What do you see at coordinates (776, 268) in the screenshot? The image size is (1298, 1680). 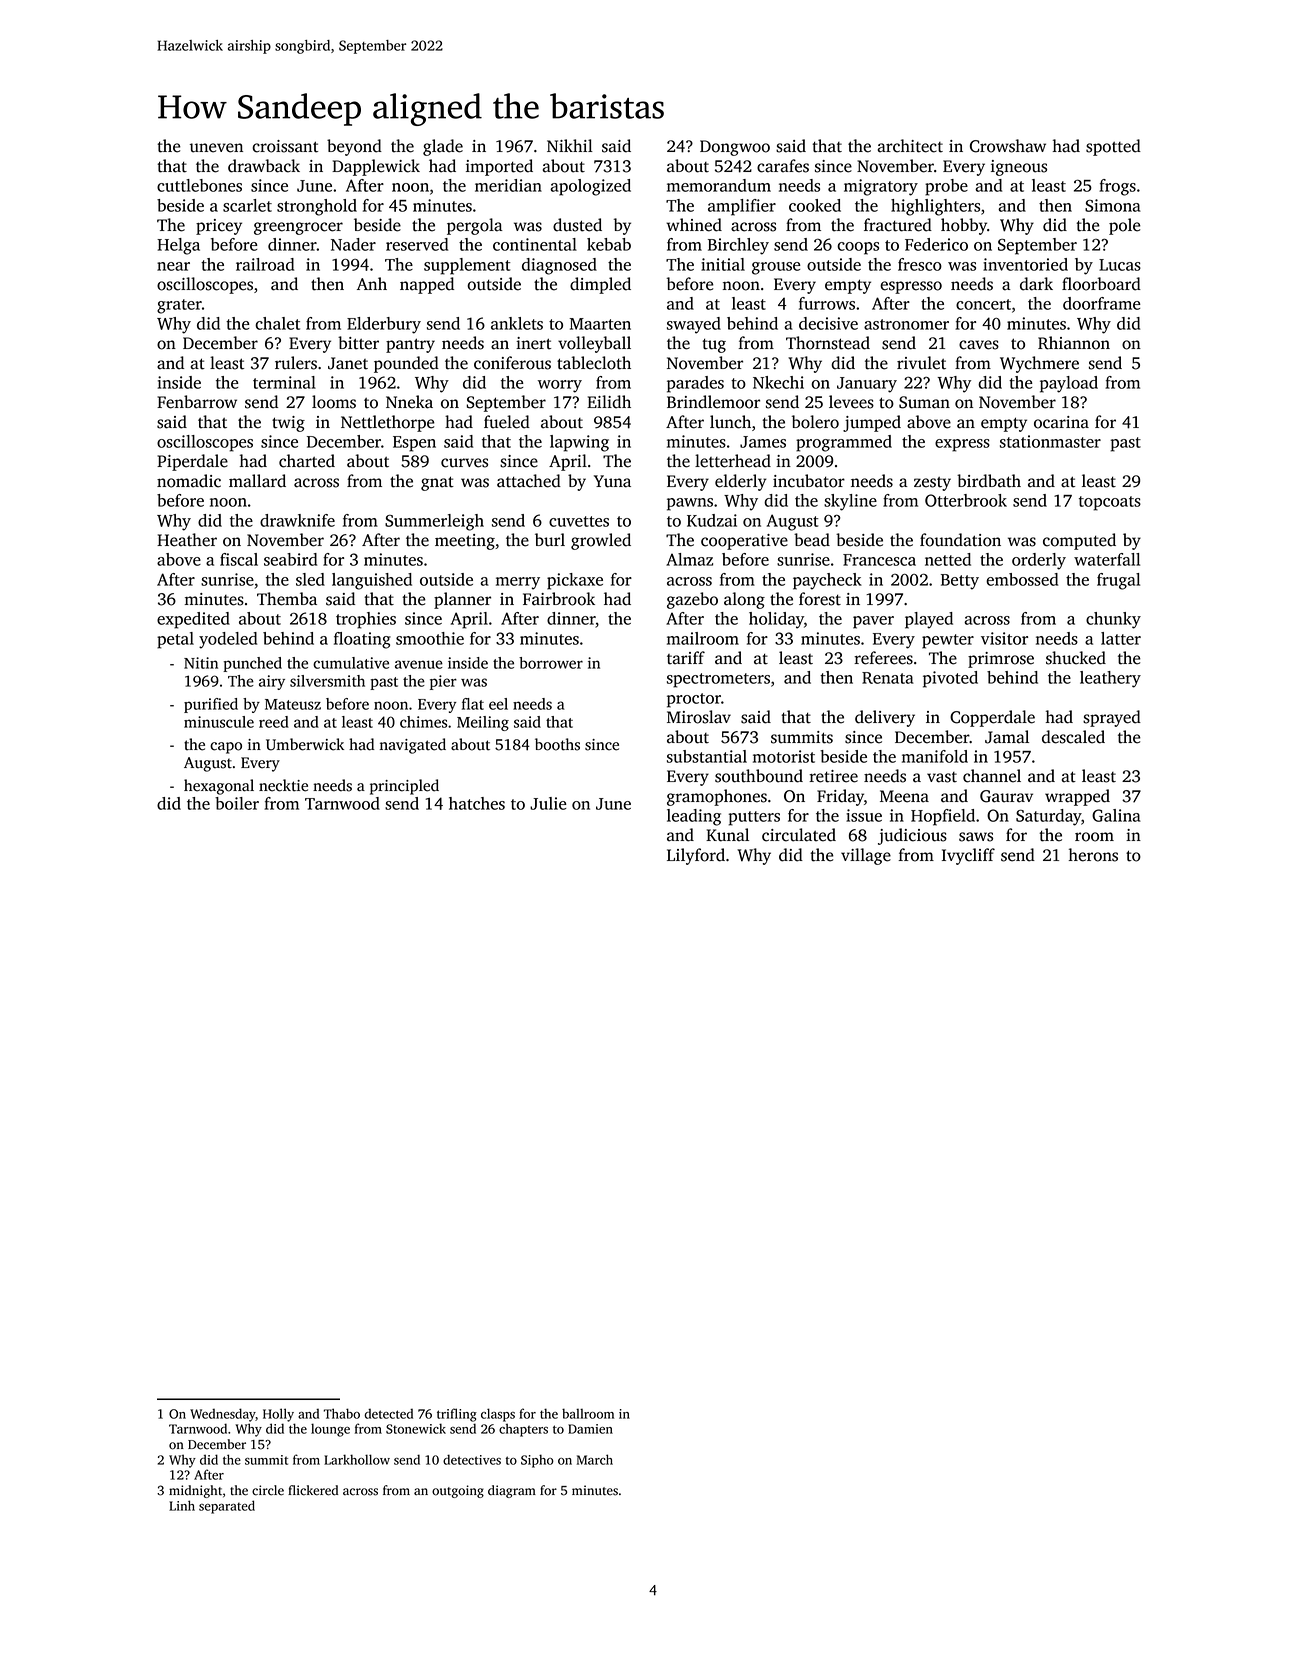 I see `grouse` at bounding box center [776, 268].
